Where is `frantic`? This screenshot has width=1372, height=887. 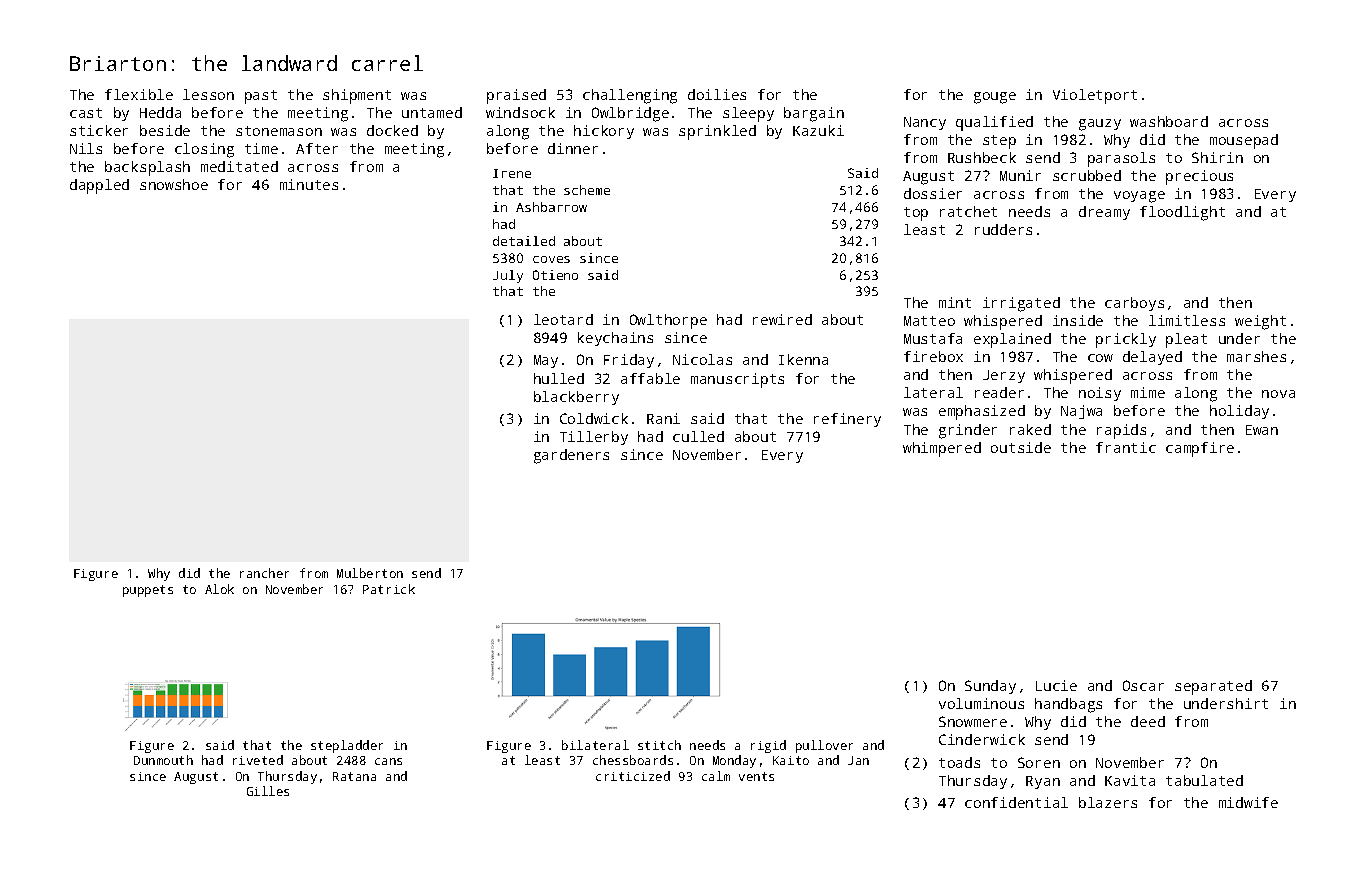 frantic is located at coordinates (1126, 447).
